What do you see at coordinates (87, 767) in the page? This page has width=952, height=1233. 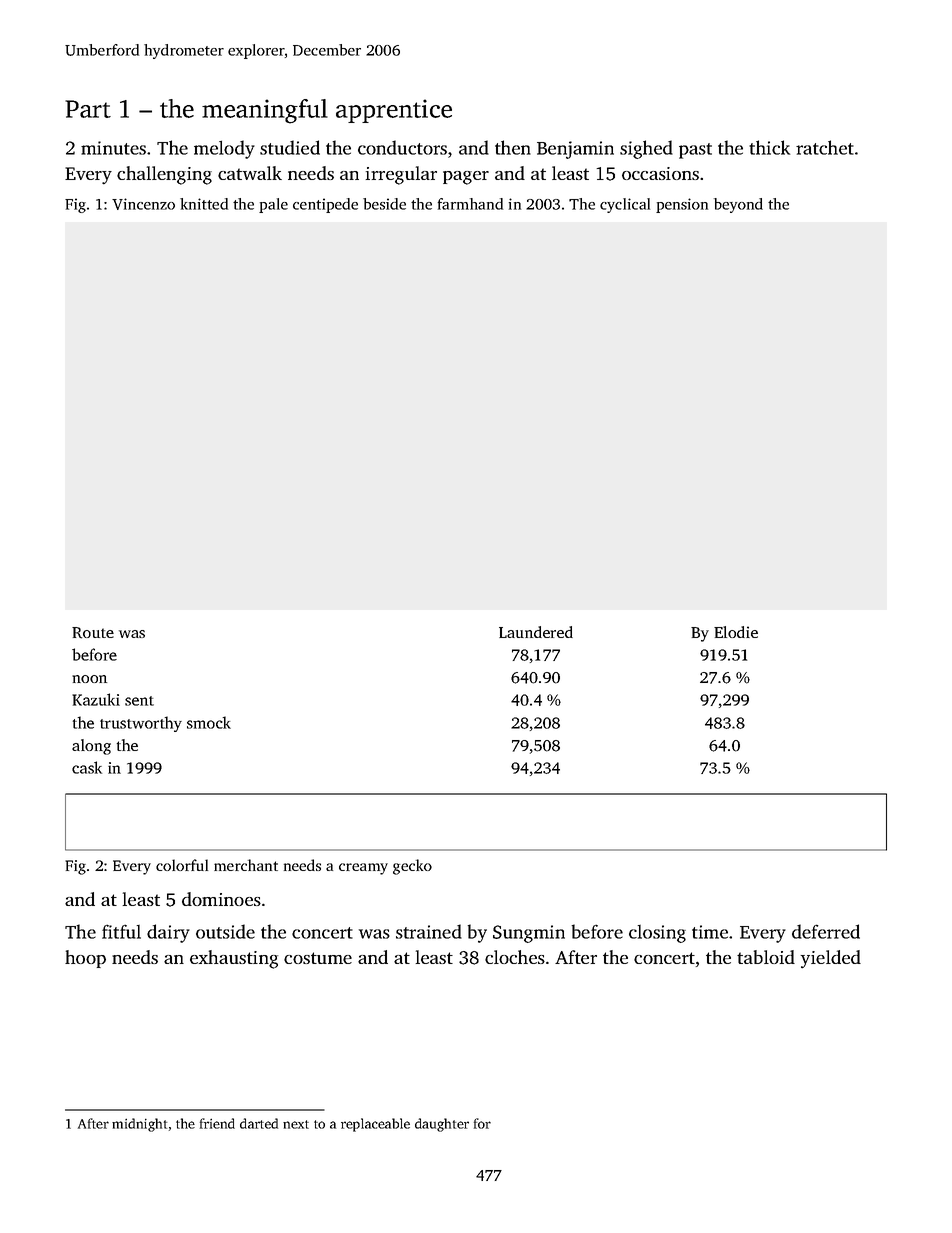 I see `cask` at bounding box center [87, 767].
